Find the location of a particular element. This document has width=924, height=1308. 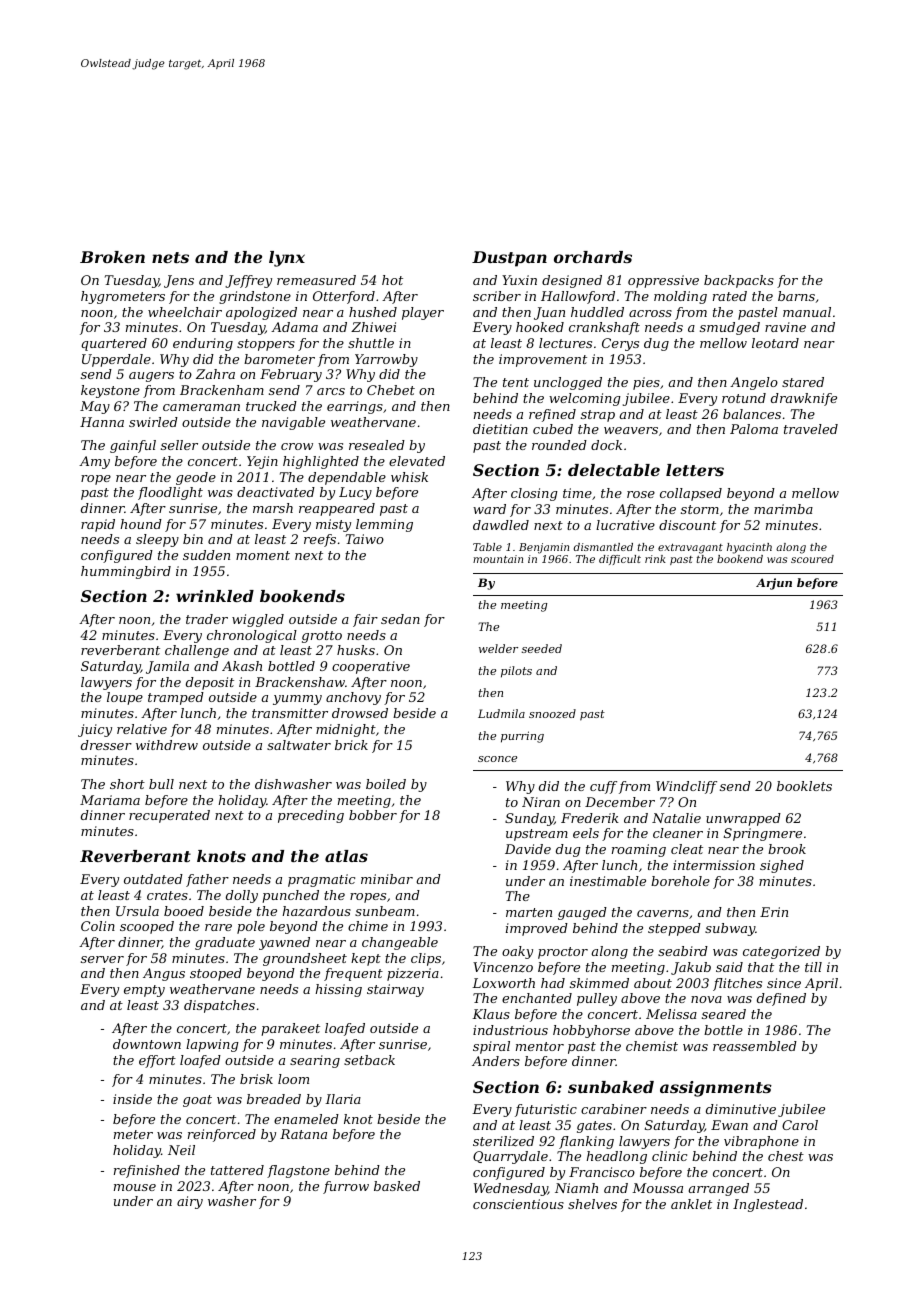

marten is located at coordinates (529, 912).
